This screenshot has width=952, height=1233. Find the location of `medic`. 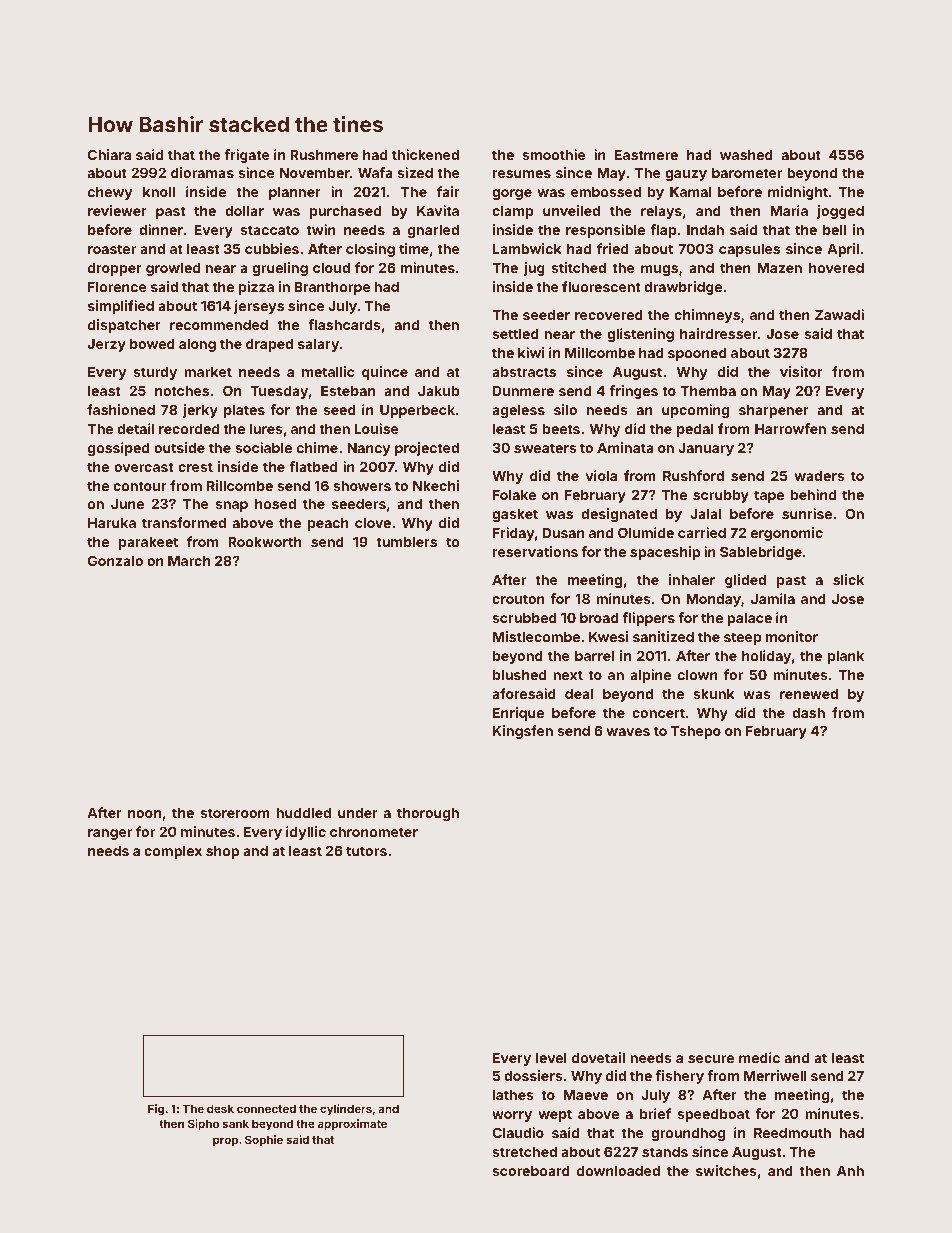

medic is located at coordinates (759, 1057).
